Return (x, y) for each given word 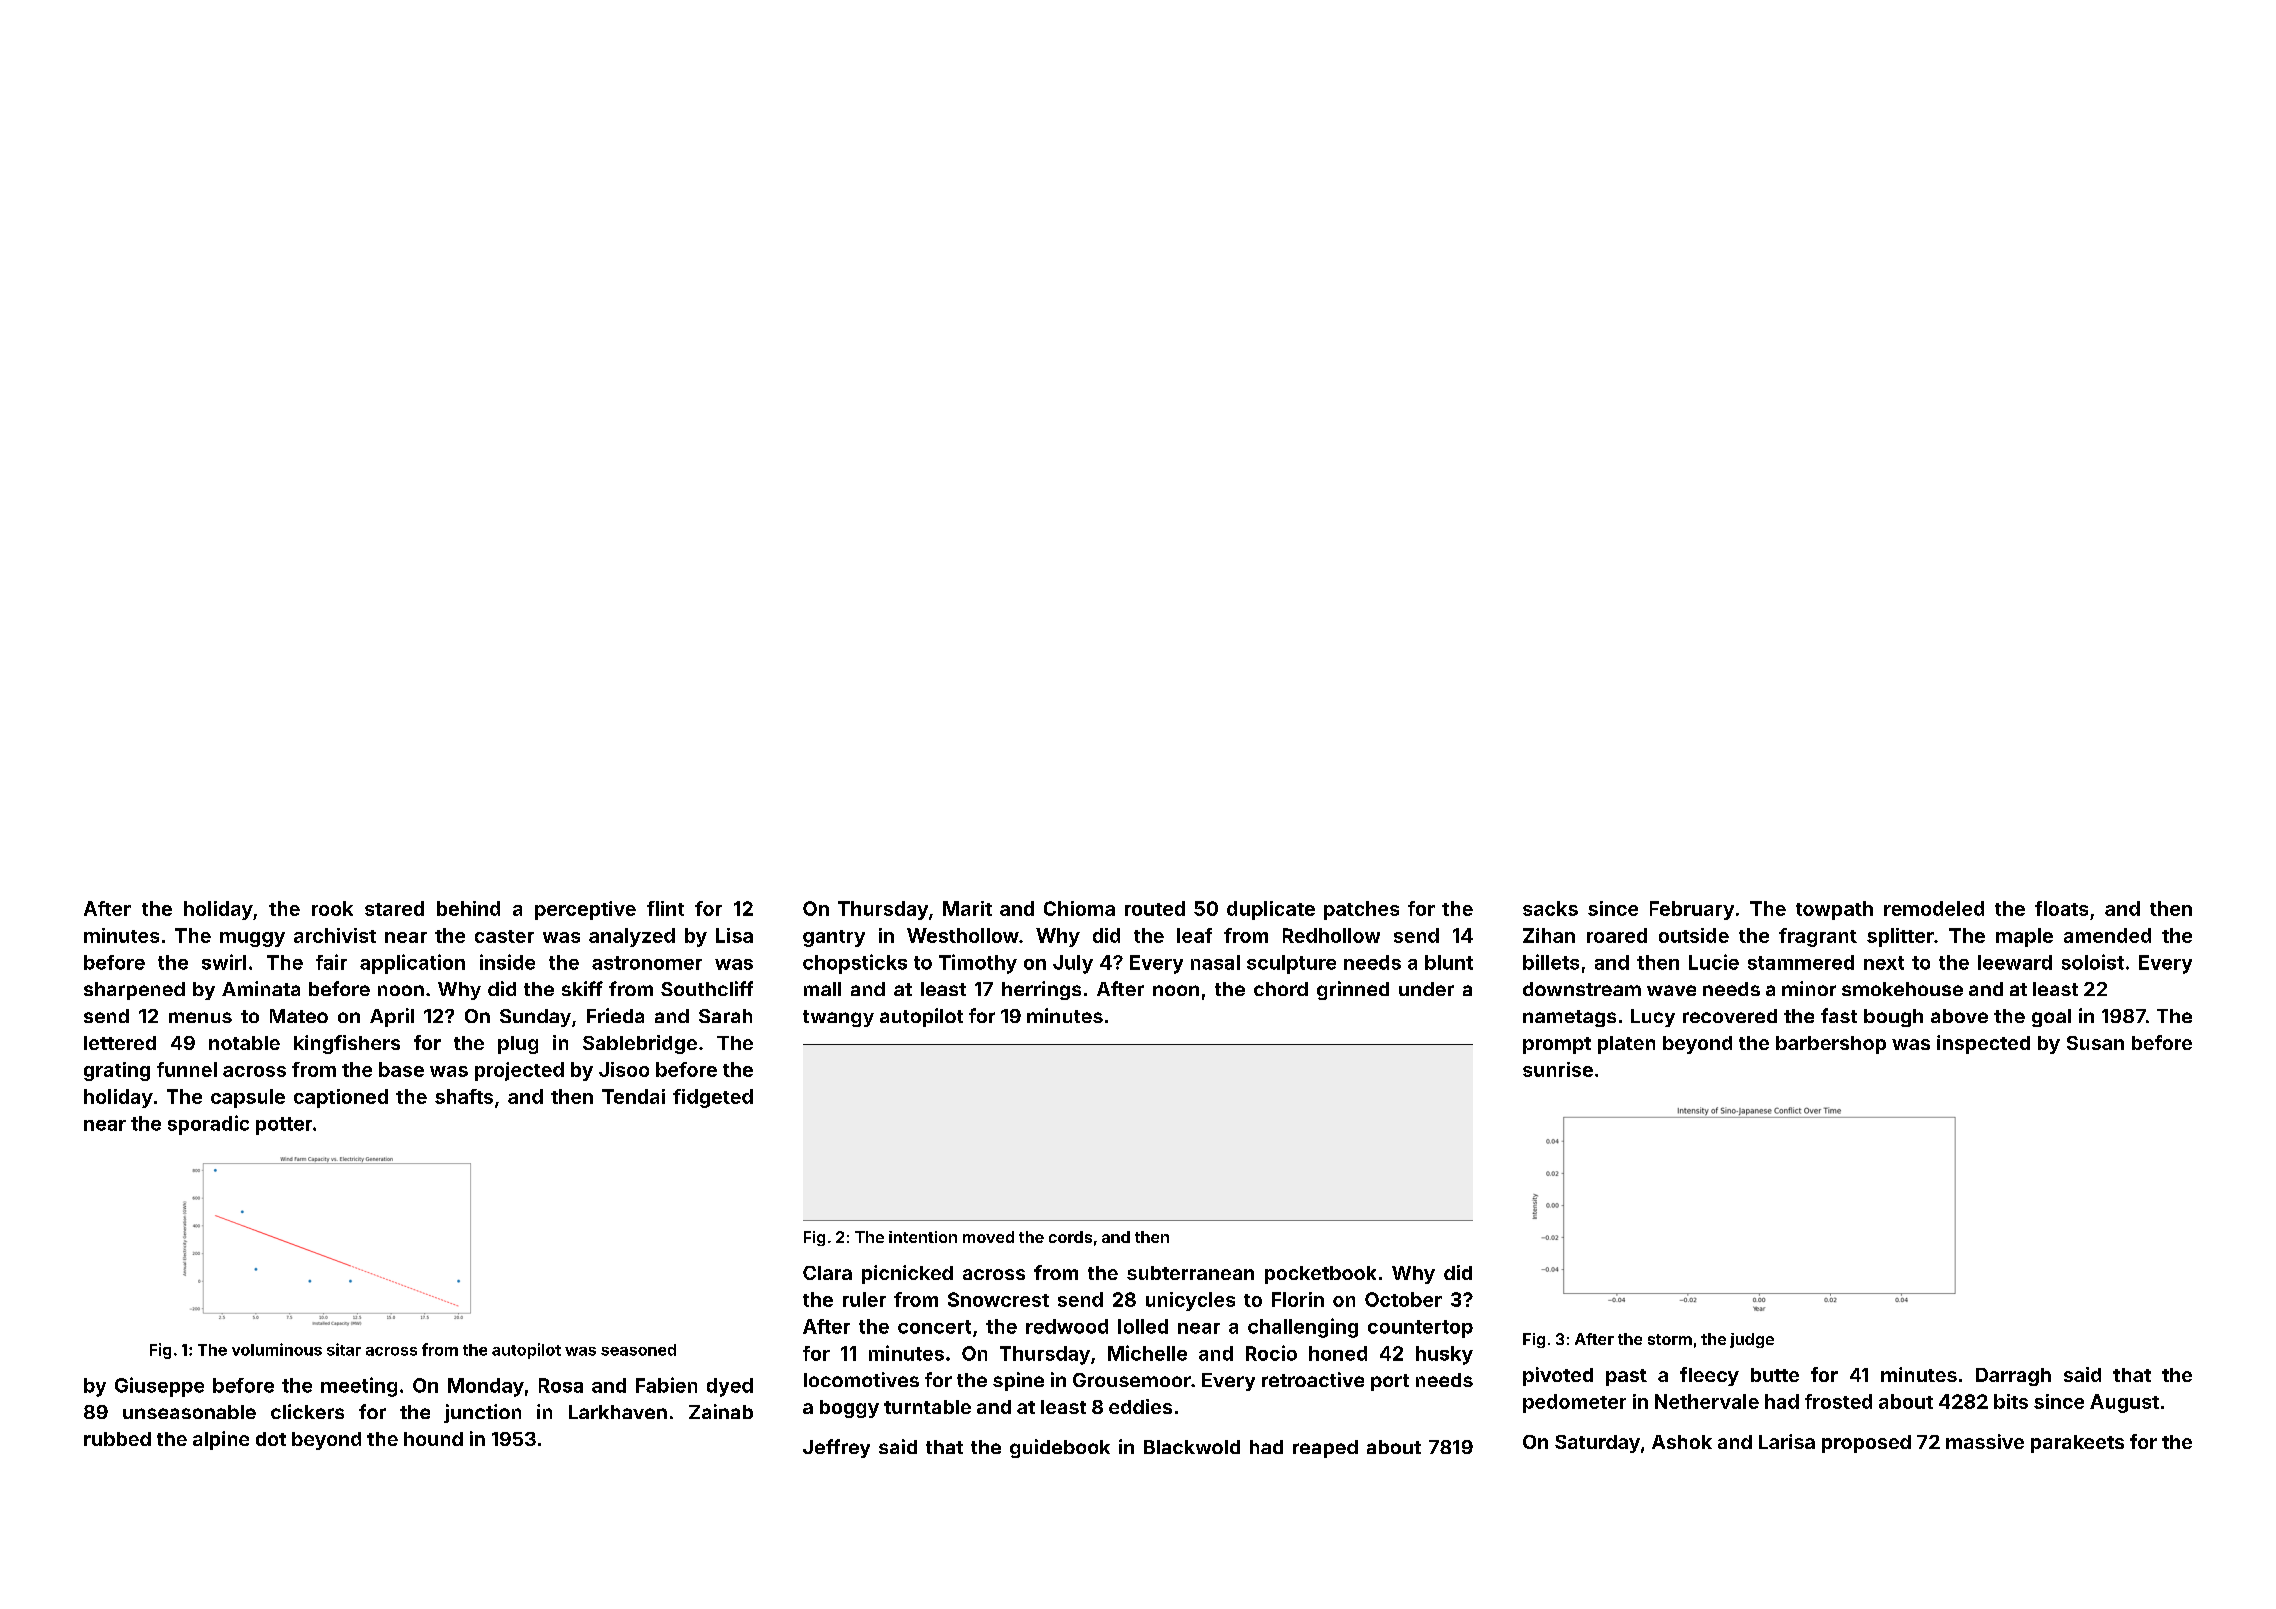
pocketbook (1320, 1275)
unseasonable (189, 1412)
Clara (827, 1273)
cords (1070, 1237)
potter (284, 1126)
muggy (252, 939)
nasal (1215, 962)
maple (2024, 937)
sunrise (1558, 1069)
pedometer (1574, 1403)
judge (1752, 1340)
